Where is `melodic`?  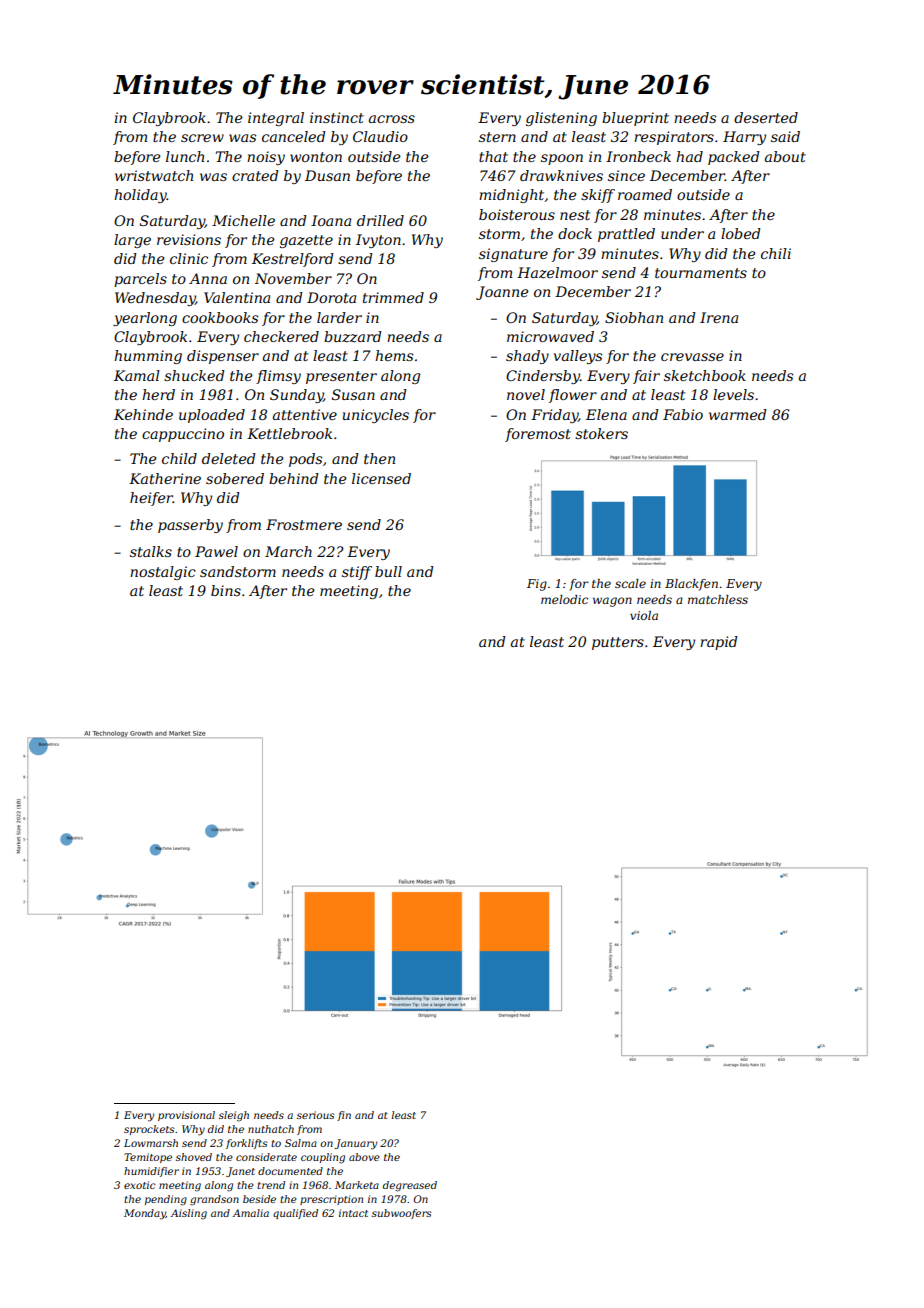 melodic is located at coordinates (564, 599).
